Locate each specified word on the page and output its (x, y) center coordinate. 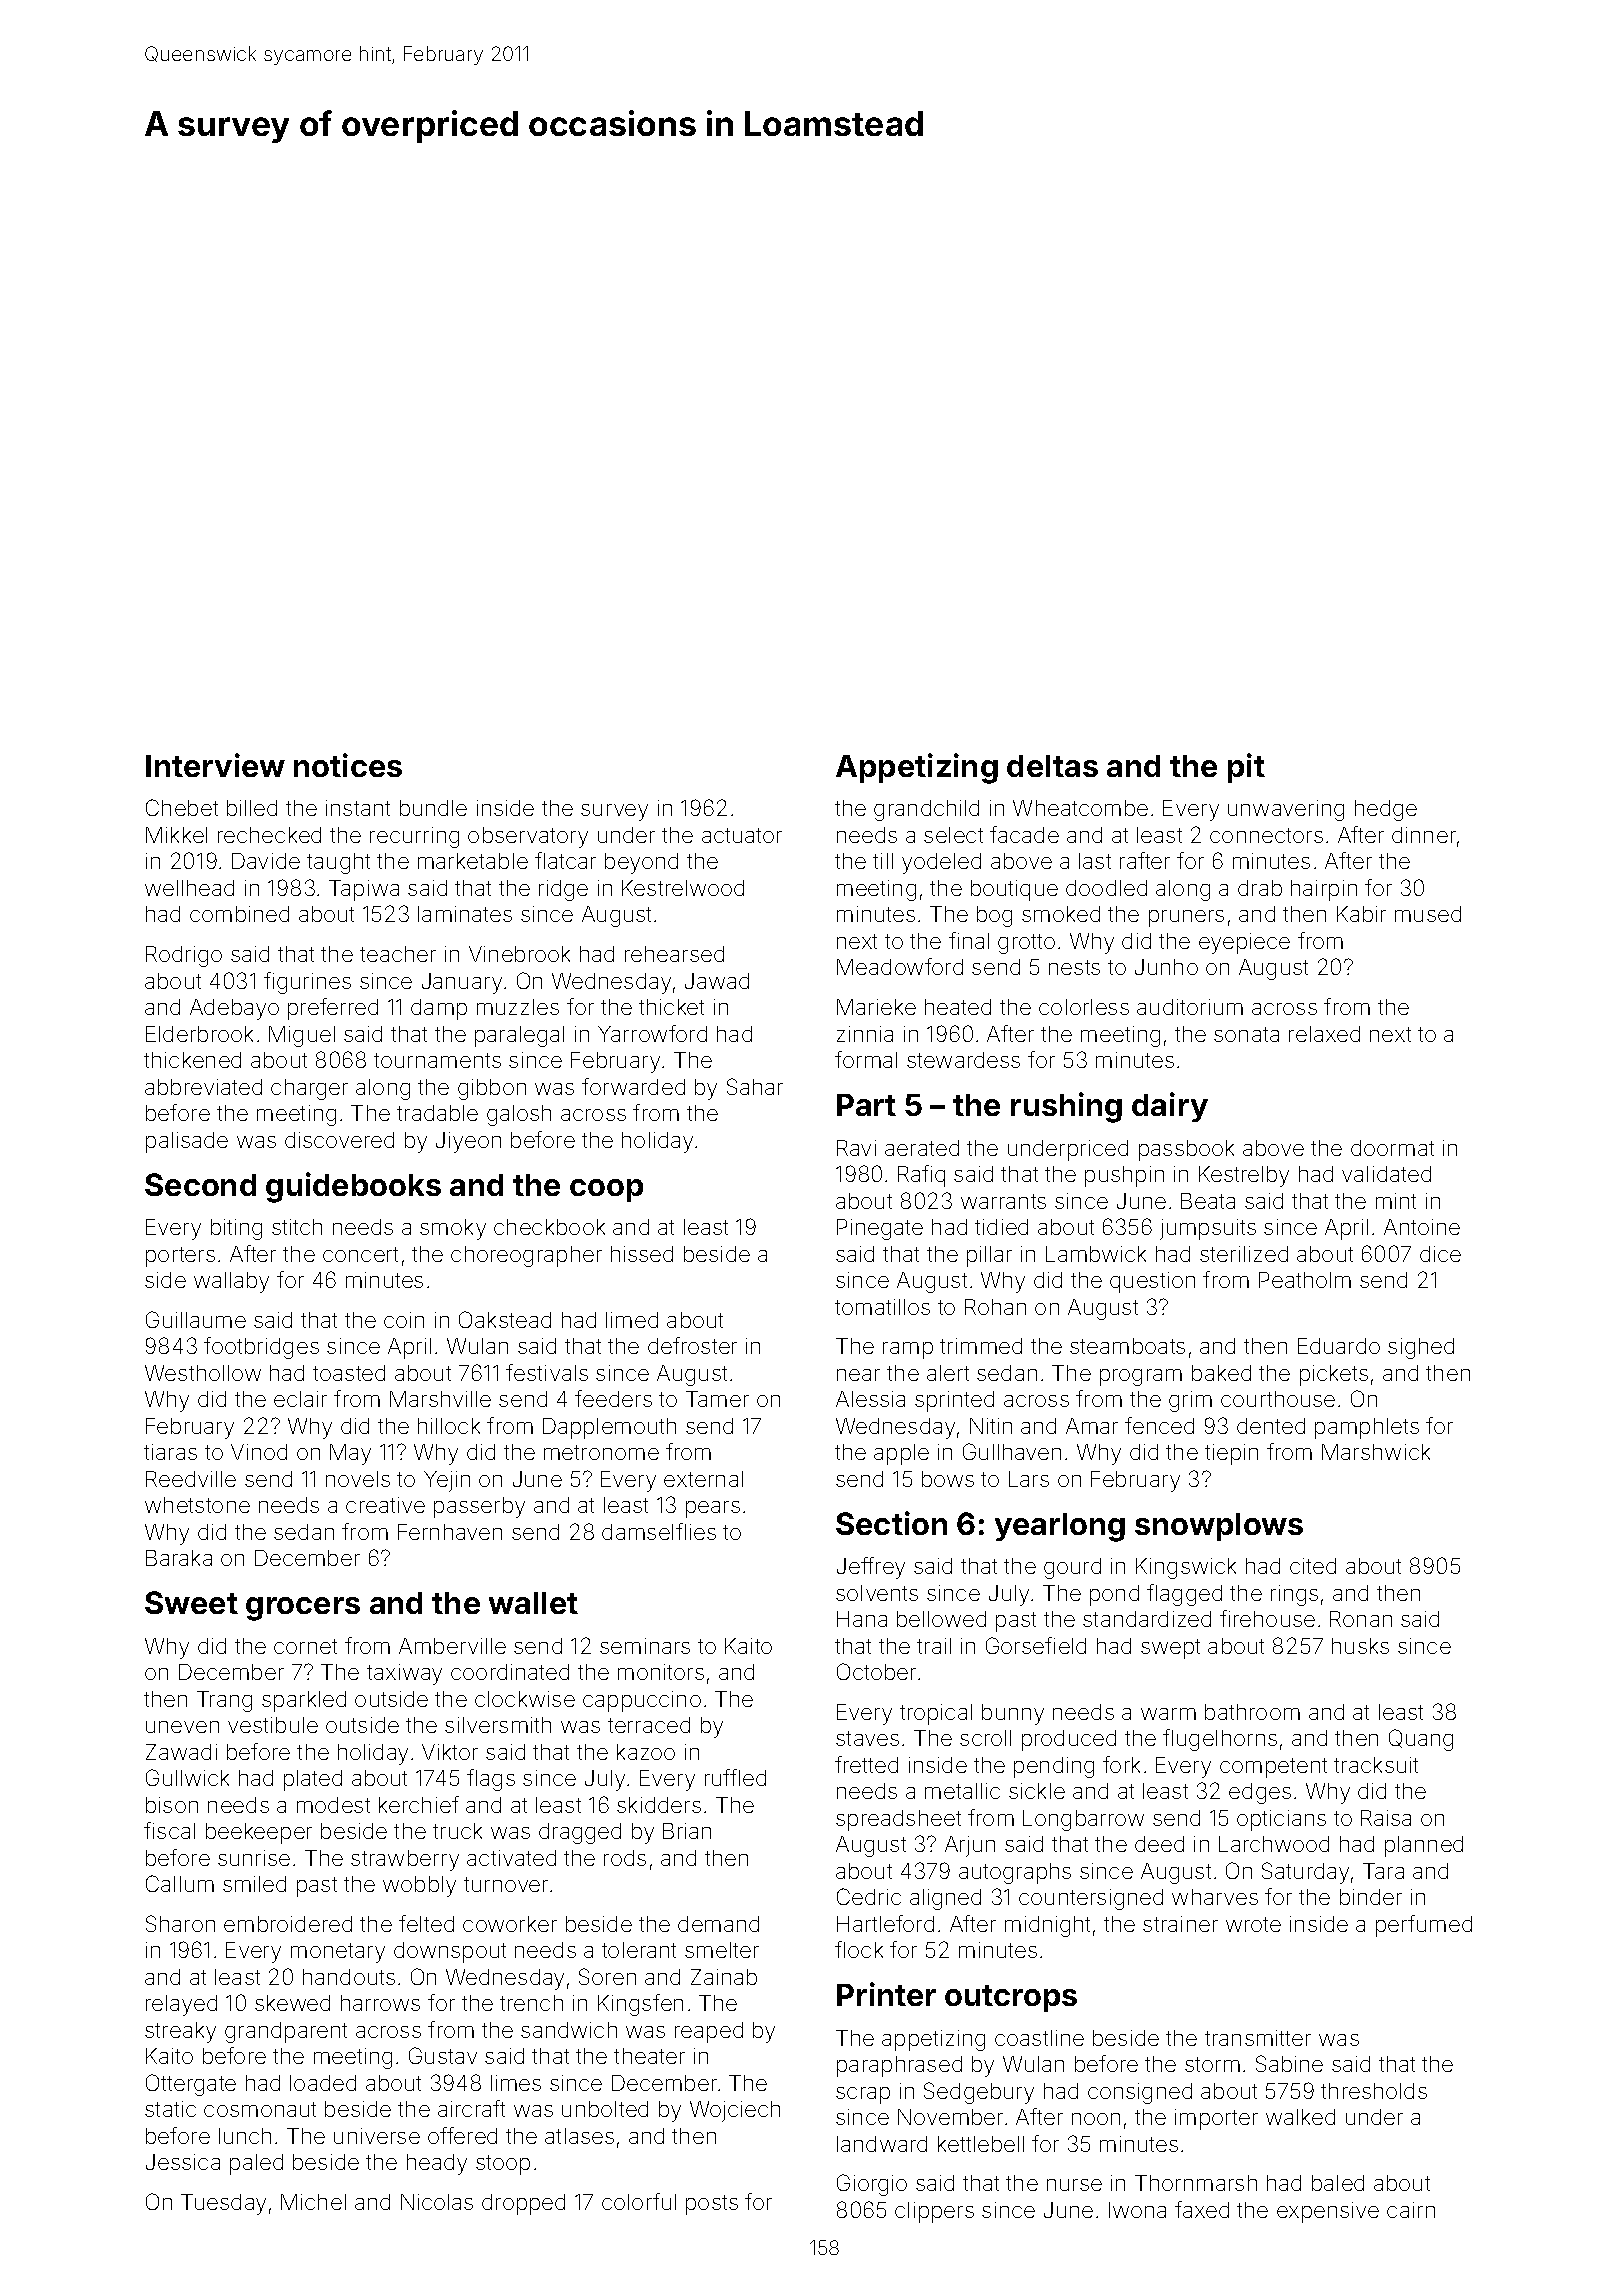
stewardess (963, 1060)
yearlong (1060, 1527)
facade (1024, 834)
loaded (323, 2083)
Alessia (870, 1399)
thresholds (1374, 2091)
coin (404, 1320)
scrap (863, 2095)
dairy (1170, 1107)
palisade (187, 1142)
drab (1260, 888)
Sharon (180, 1923)
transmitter (1258, 2038)
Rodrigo (184, 956)
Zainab (724, 1977)
